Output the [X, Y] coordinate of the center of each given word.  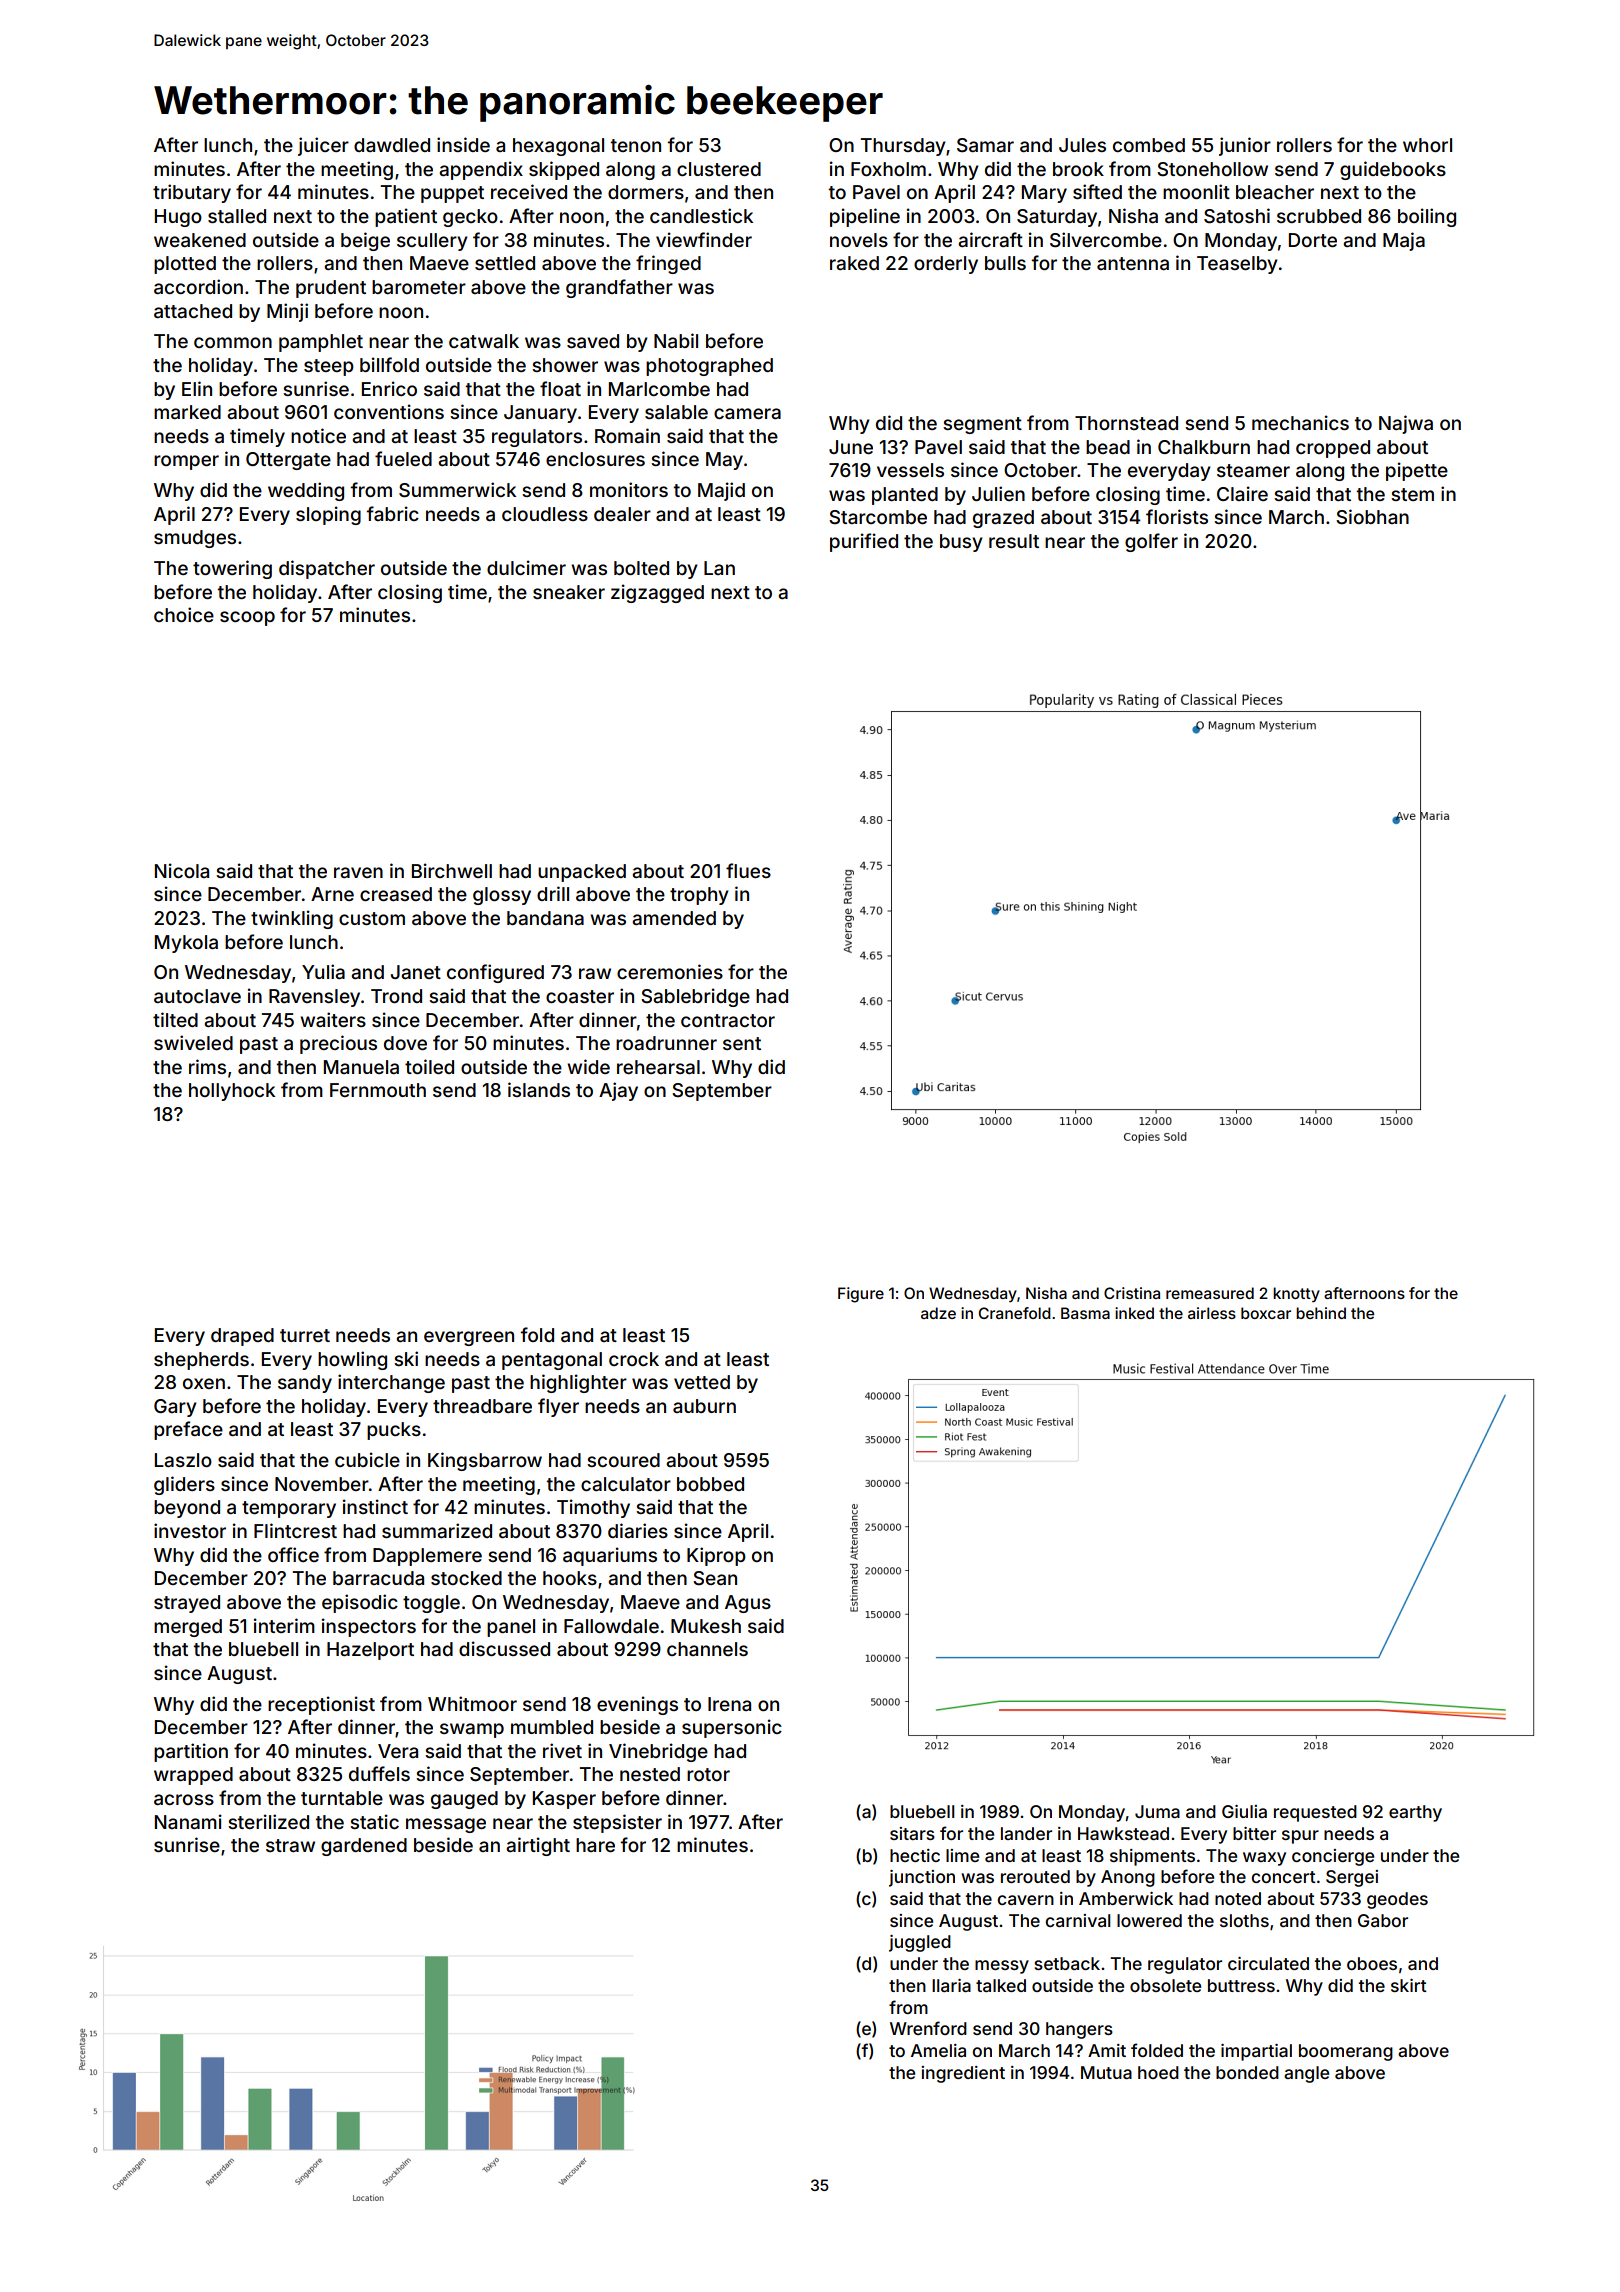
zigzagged [657, 593]
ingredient [963, 2074]
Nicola [182, 870]
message [446, 1825]
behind [1321, 1313]
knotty [1296, 1294]
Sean [715, 1578]
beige [365, 241]
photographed [709, 367]
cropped [1333, 449]
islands [539, 1089]
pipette [1417, 471]
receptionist [321, 1705]
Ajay [618, 1091]
